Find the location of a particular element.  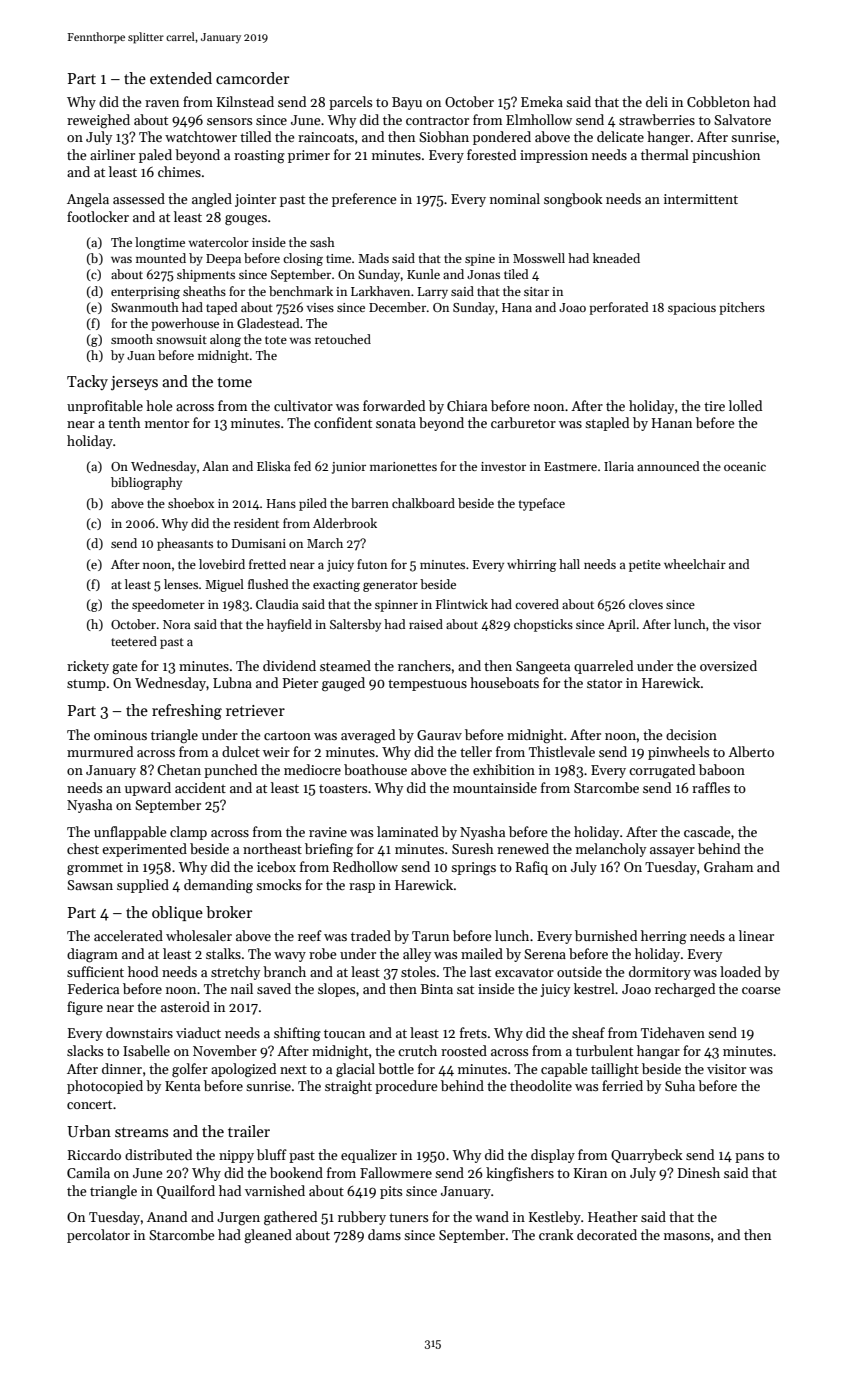

camcorder is located at coordinates (252, 78).
